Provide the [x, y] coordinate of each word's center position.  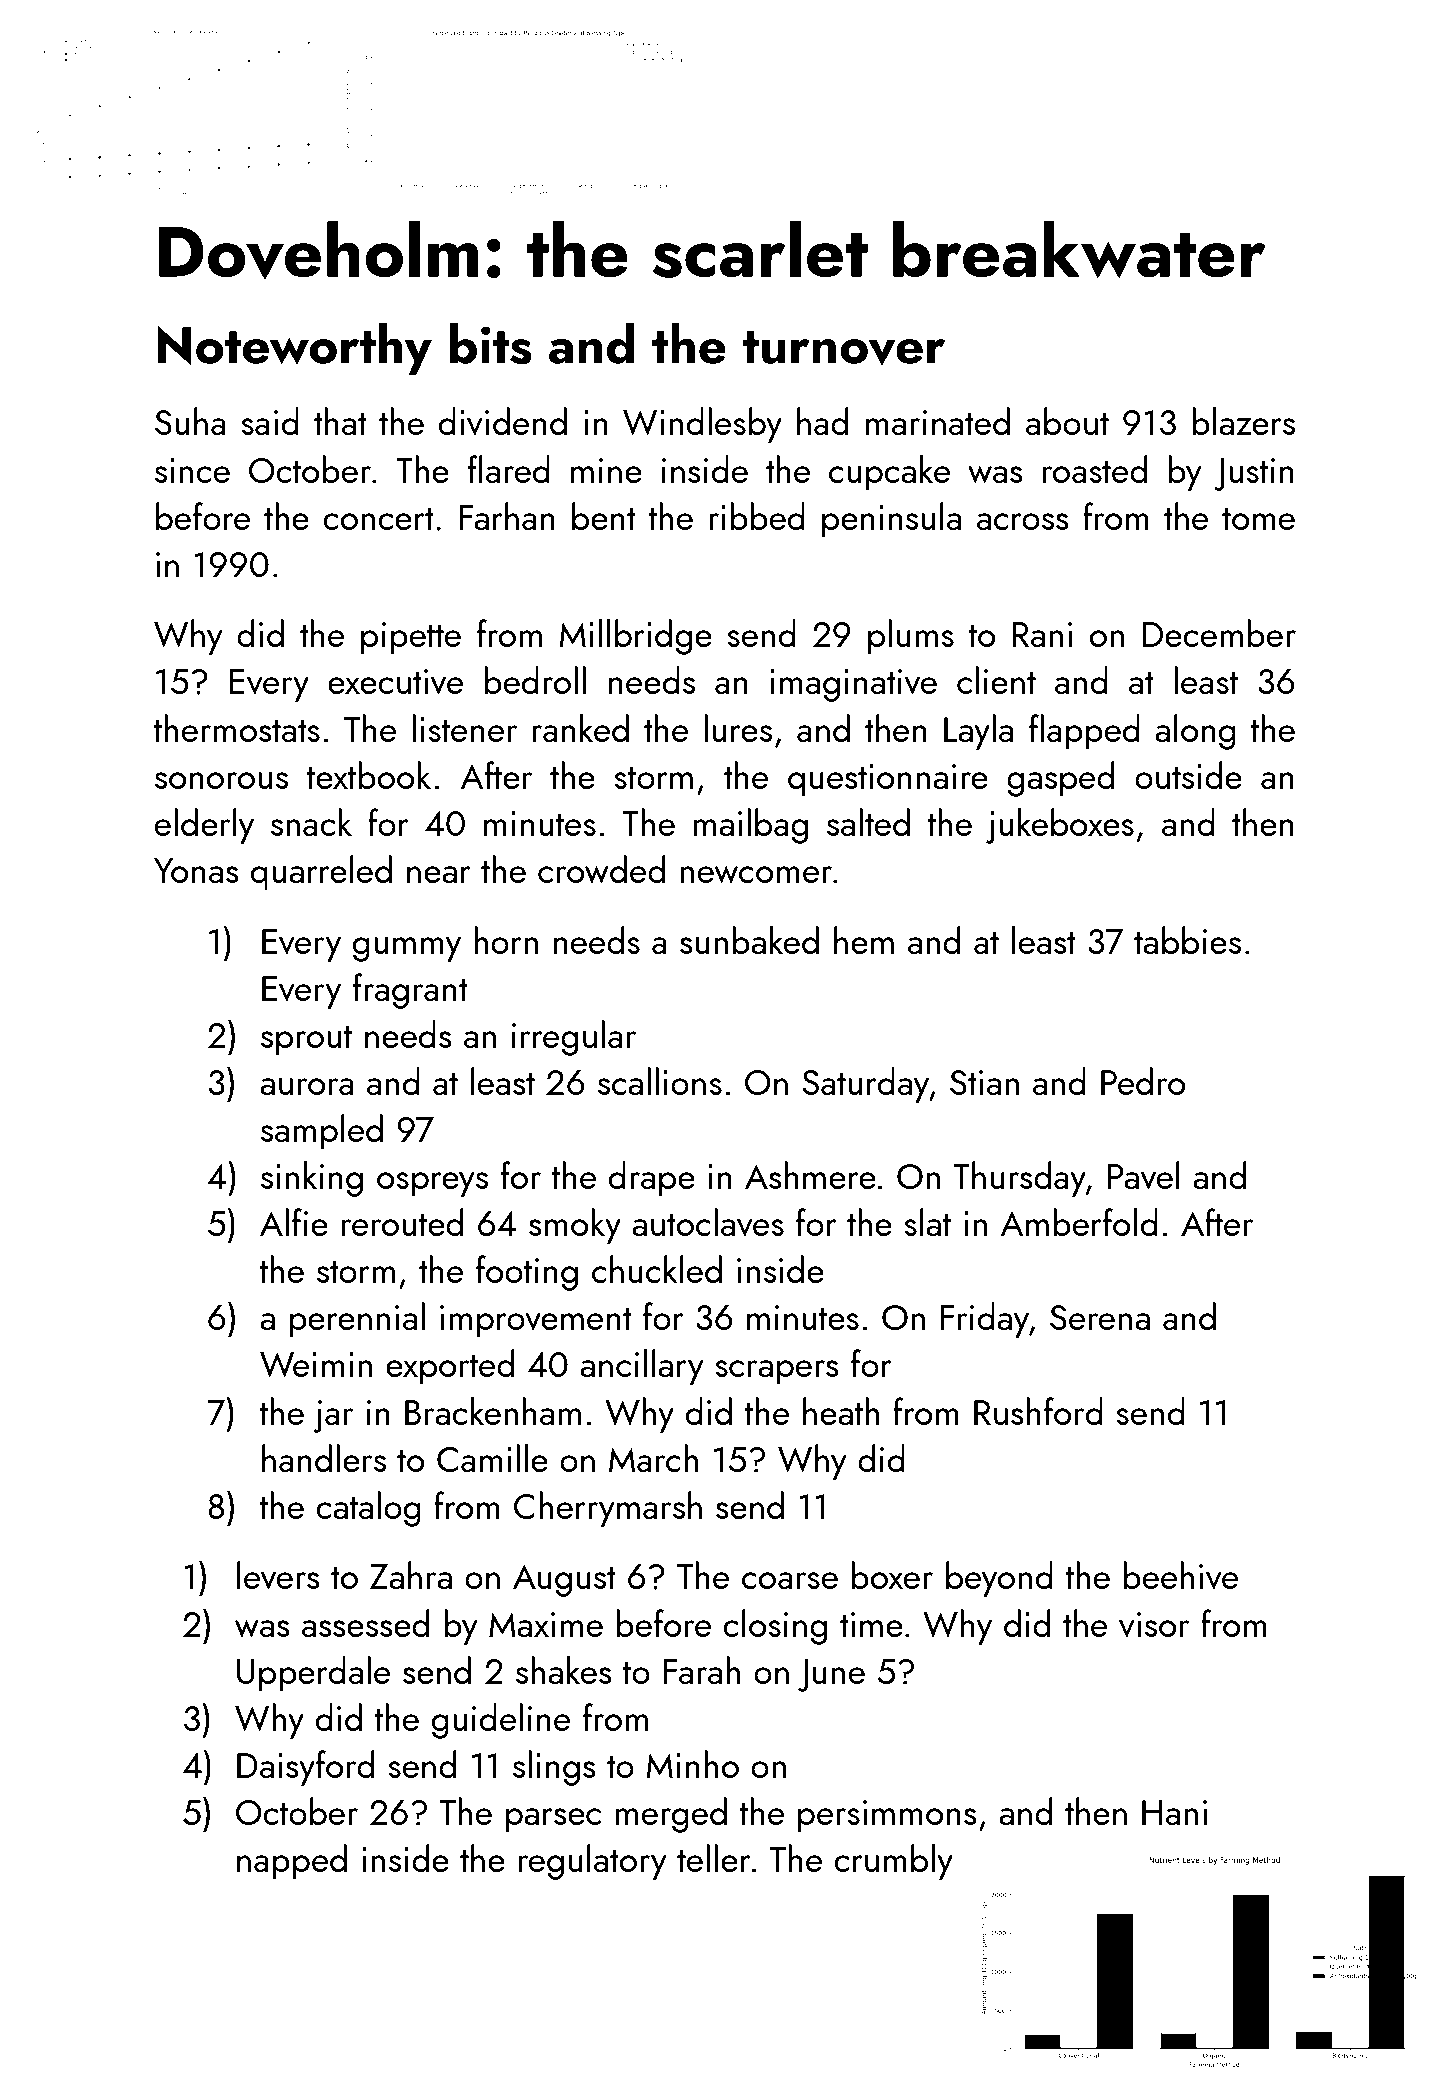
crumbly [893, 1862]
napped [292, 1862]
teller [714, 1858]
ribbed [757, 516]
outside [1188, 775]
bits [491, 344]
